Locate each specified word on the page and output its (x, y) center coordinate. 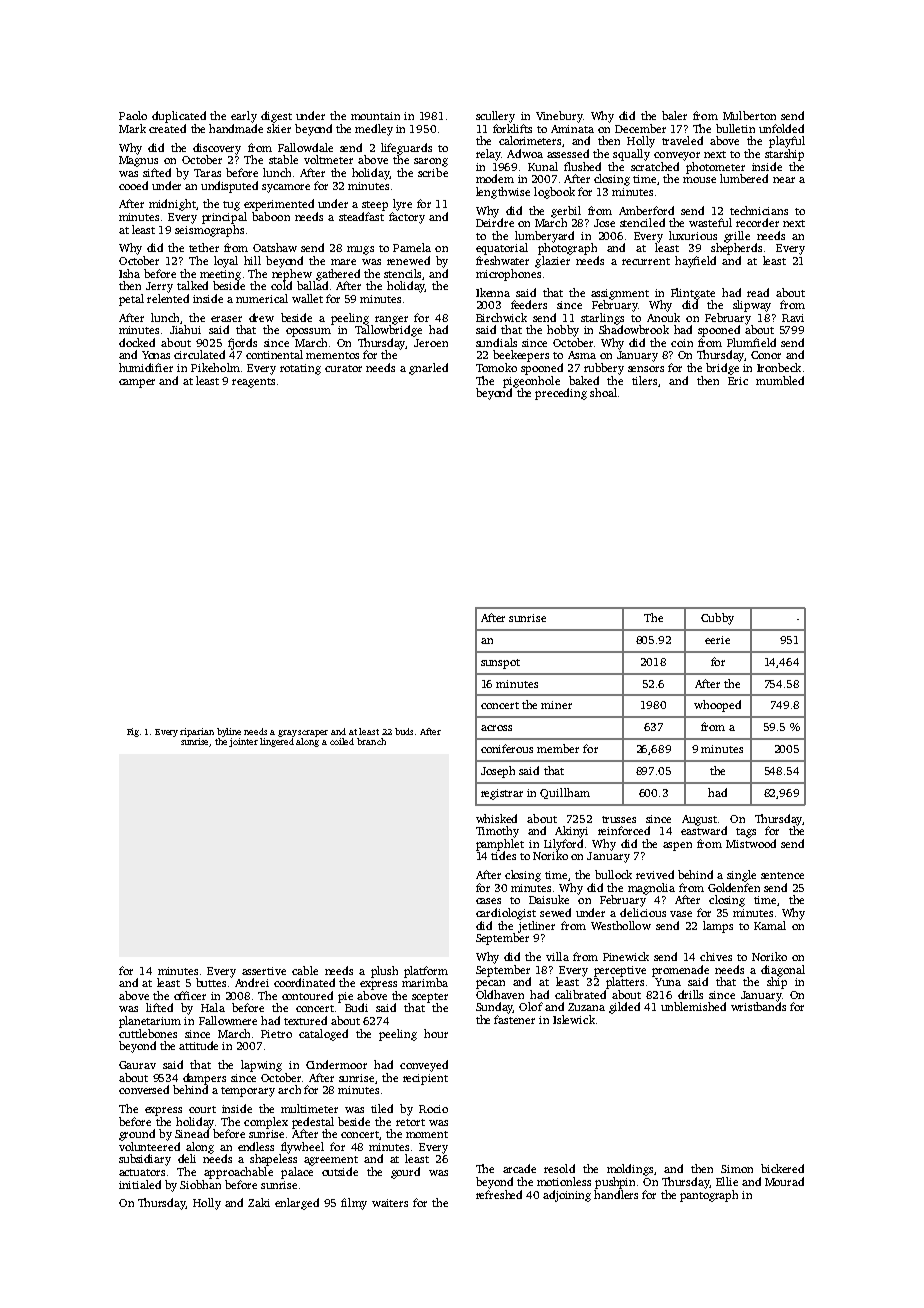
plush (384, 972)
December (640, 128)
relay (488, 155)
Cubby (717, 619)
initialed (140, 1184)
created (167, 128)
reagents (253, 383)
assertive (264, 971)
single (741, 876)
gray (287, 733)
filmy (354, 1204)
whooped (717, 706)
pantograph (709, 1196)
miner (556, 705)
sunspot (500, 664)
